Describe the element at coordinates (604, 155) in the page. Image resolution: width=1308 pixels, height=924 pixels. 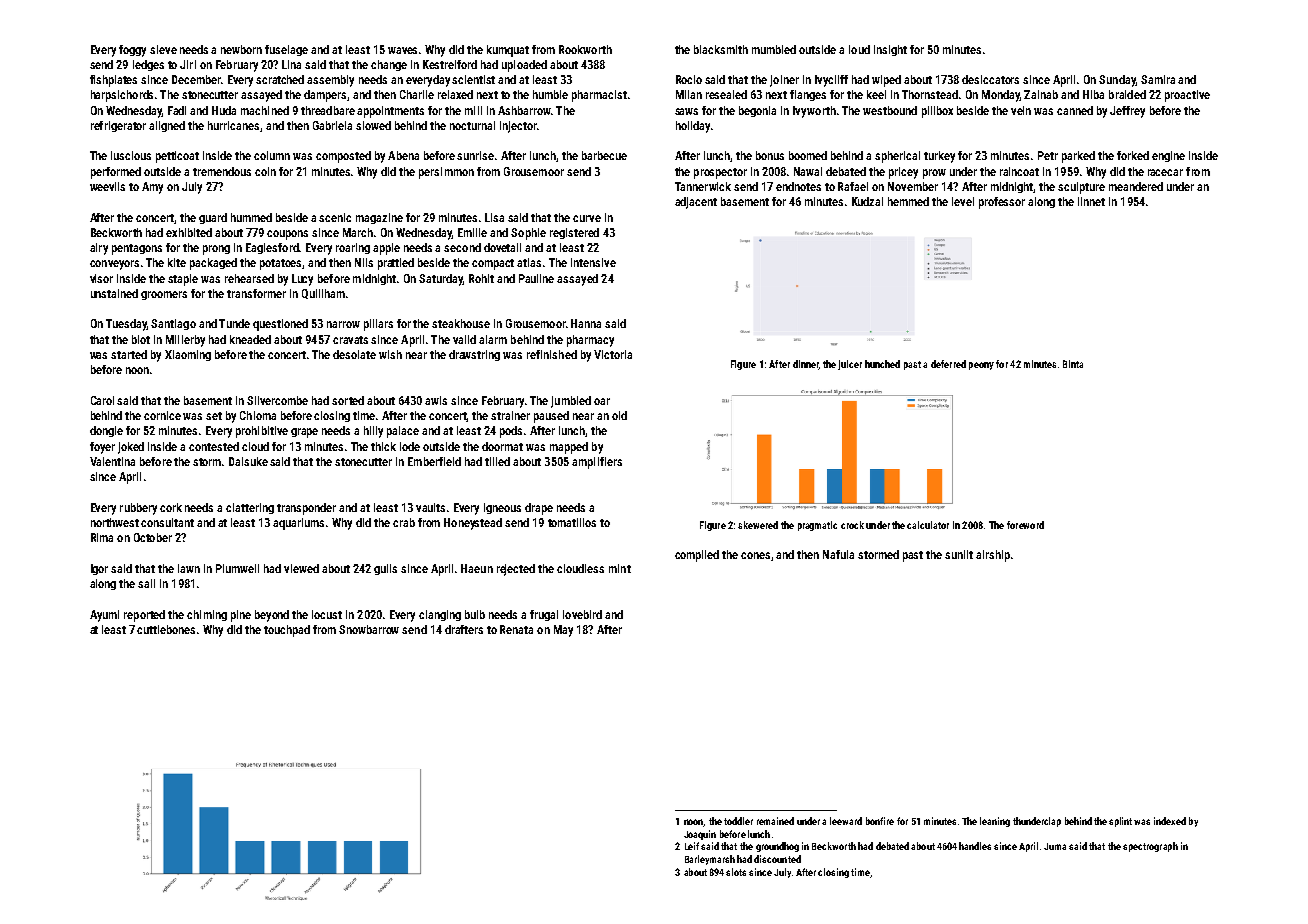
I see `barbecue` at that location.
